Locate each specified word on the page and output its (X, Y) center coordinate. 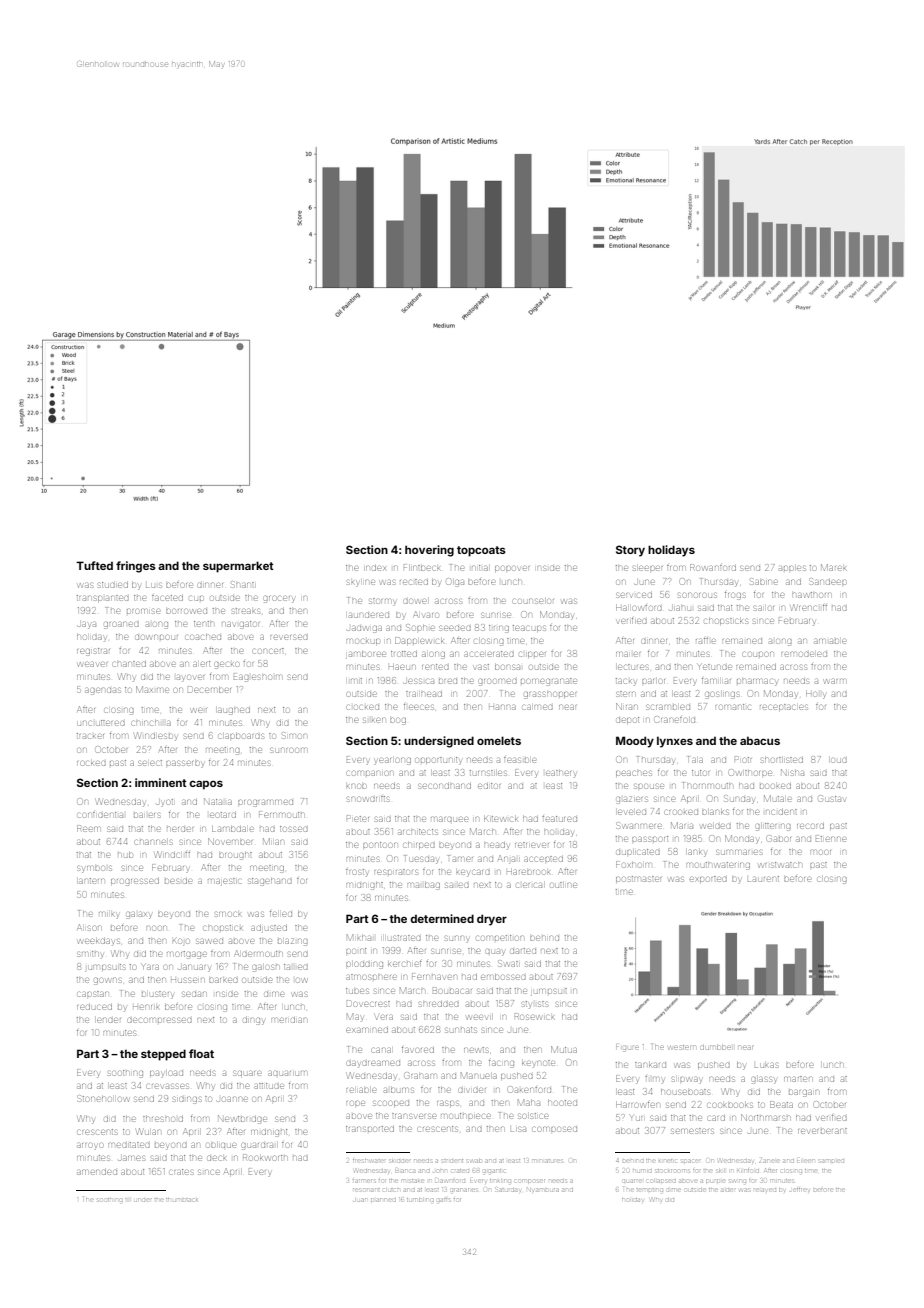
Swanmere (639, 825)
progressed (135, 882)
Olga (455, 581)
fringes (136, 567)
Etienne (831, 839)
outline (563, 885)
